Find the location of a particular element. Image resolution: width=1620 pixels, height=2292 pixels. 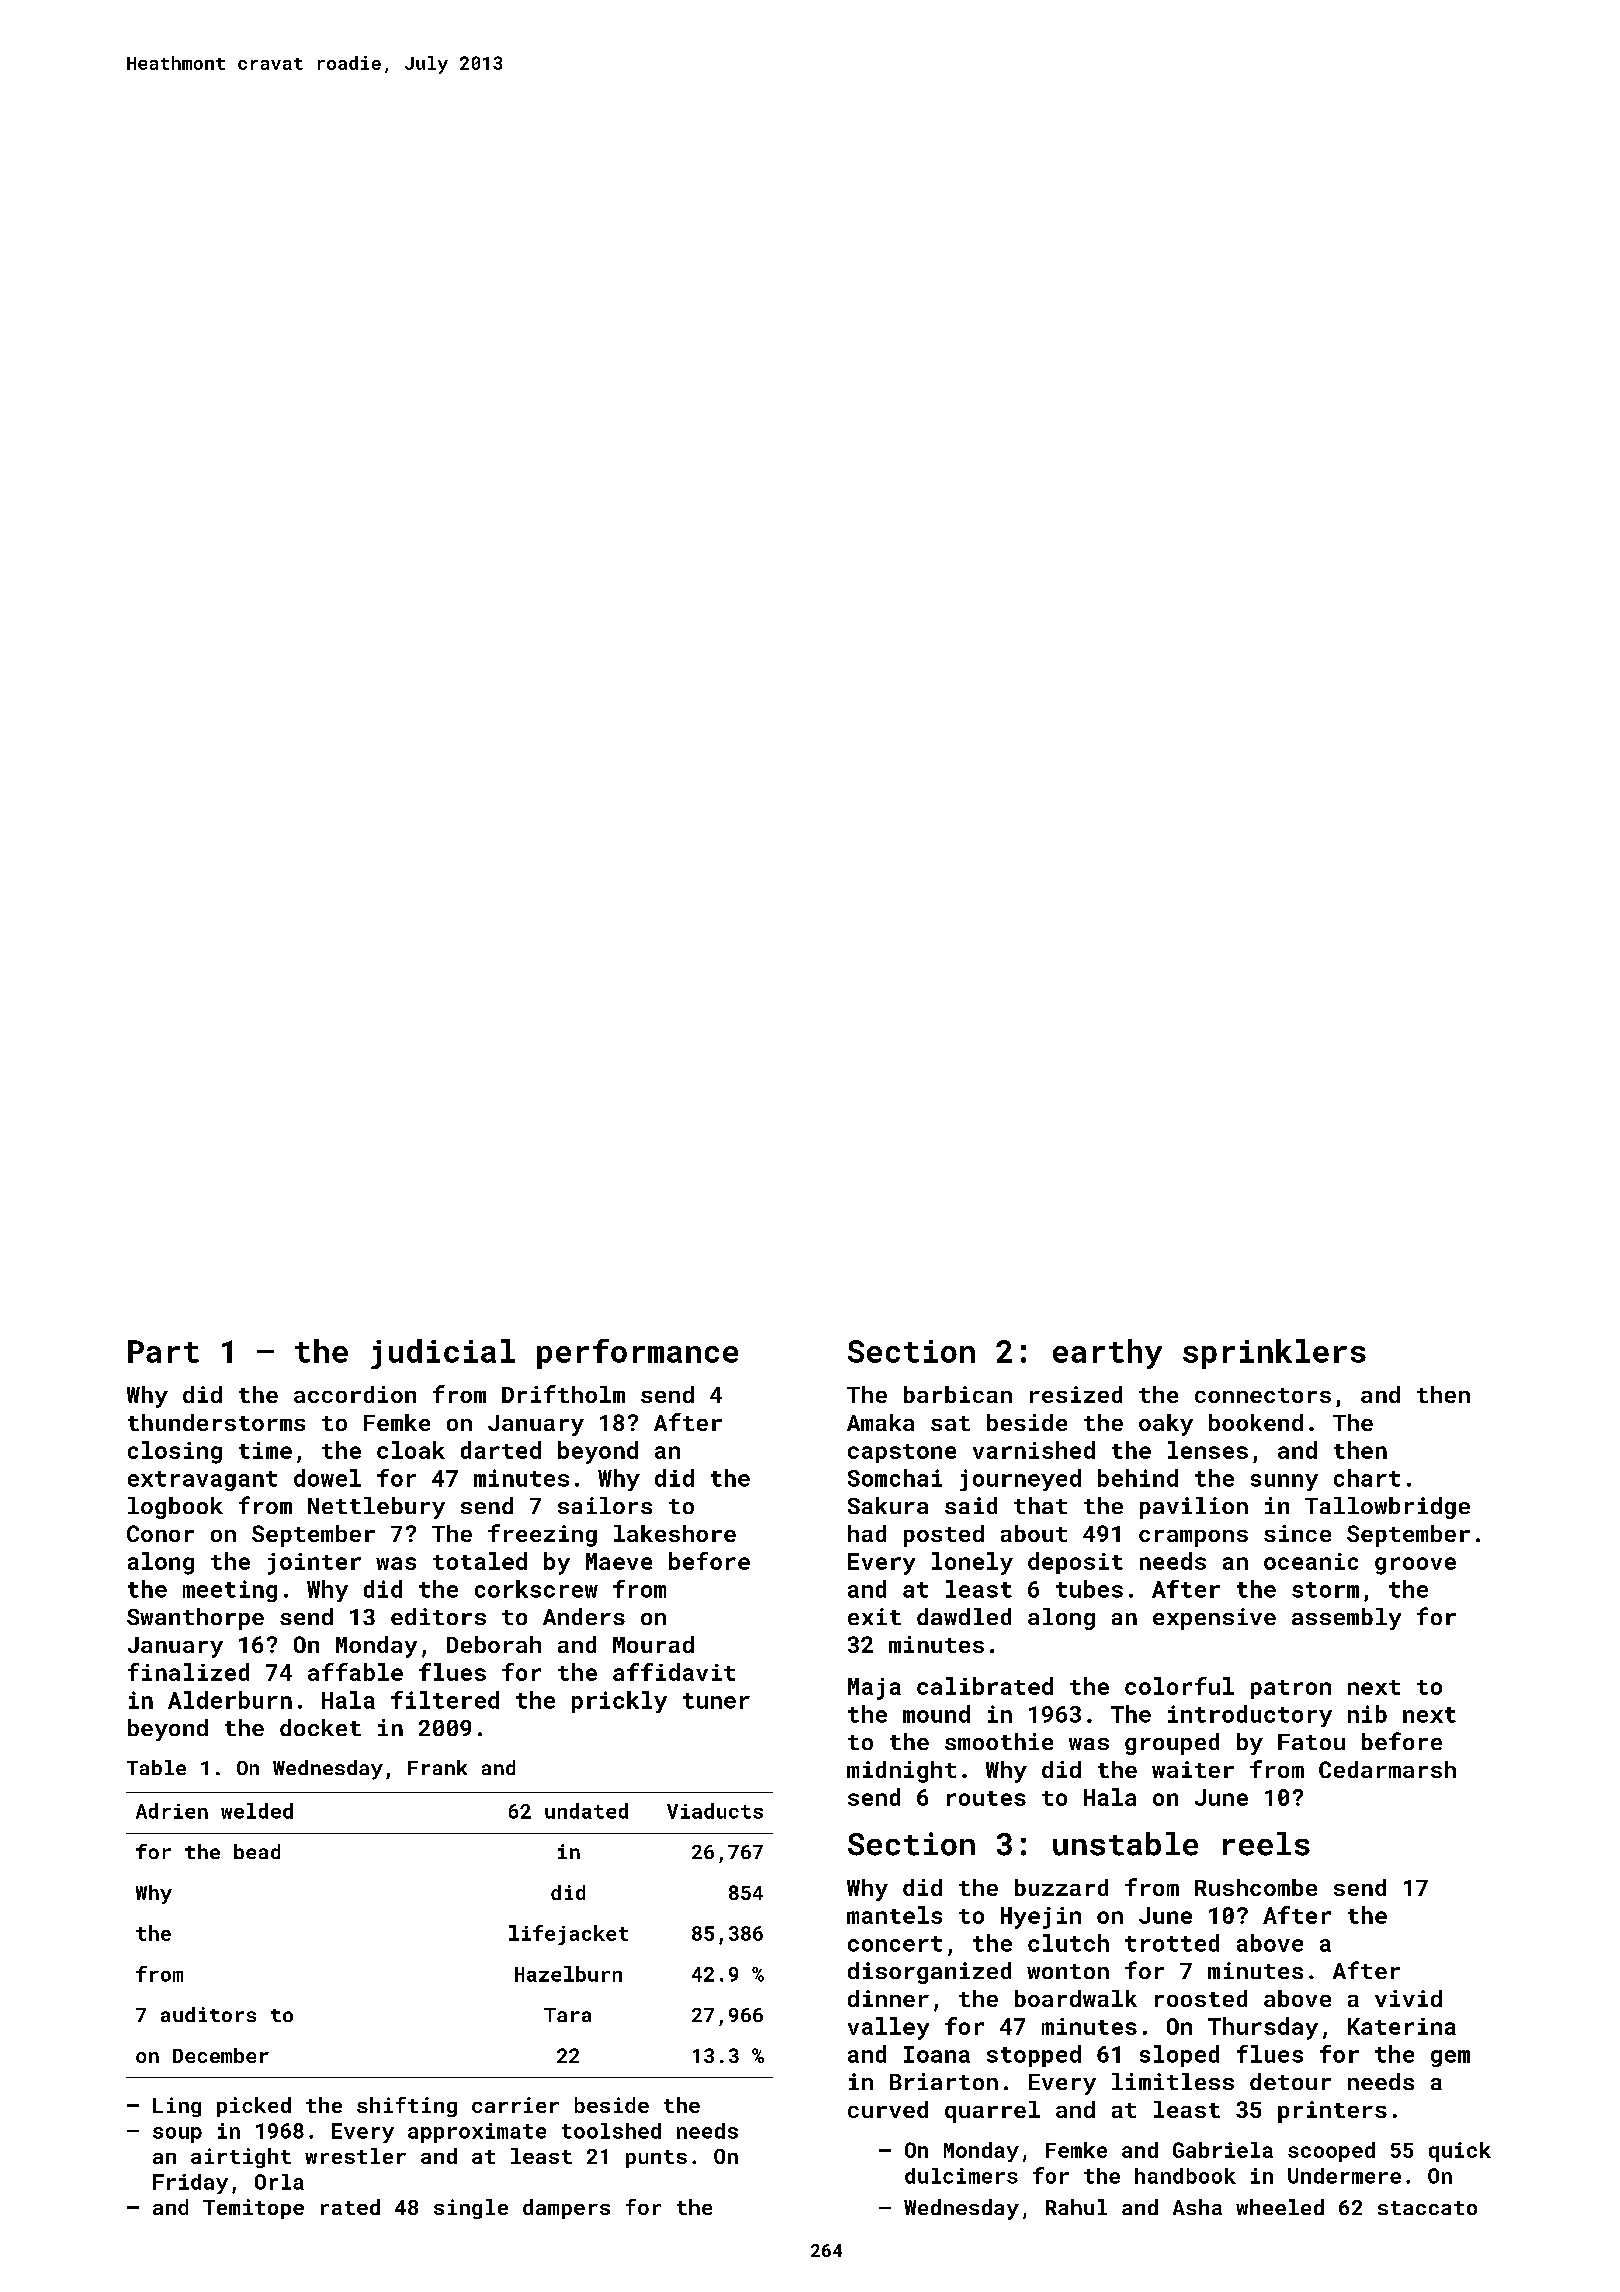

Temitope is located at coordinates (253, 2209).
